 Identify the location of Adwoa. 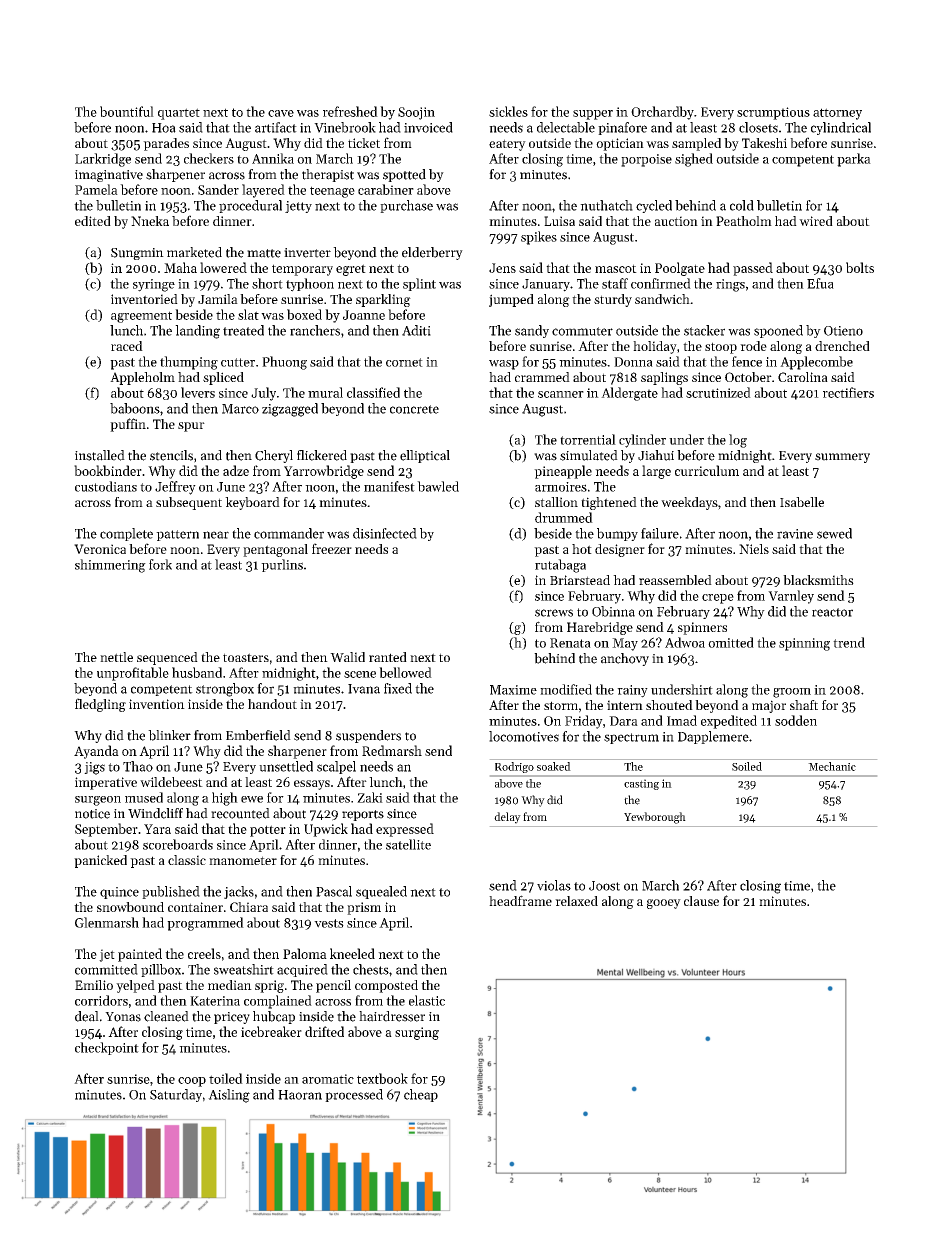
(685, 642).
